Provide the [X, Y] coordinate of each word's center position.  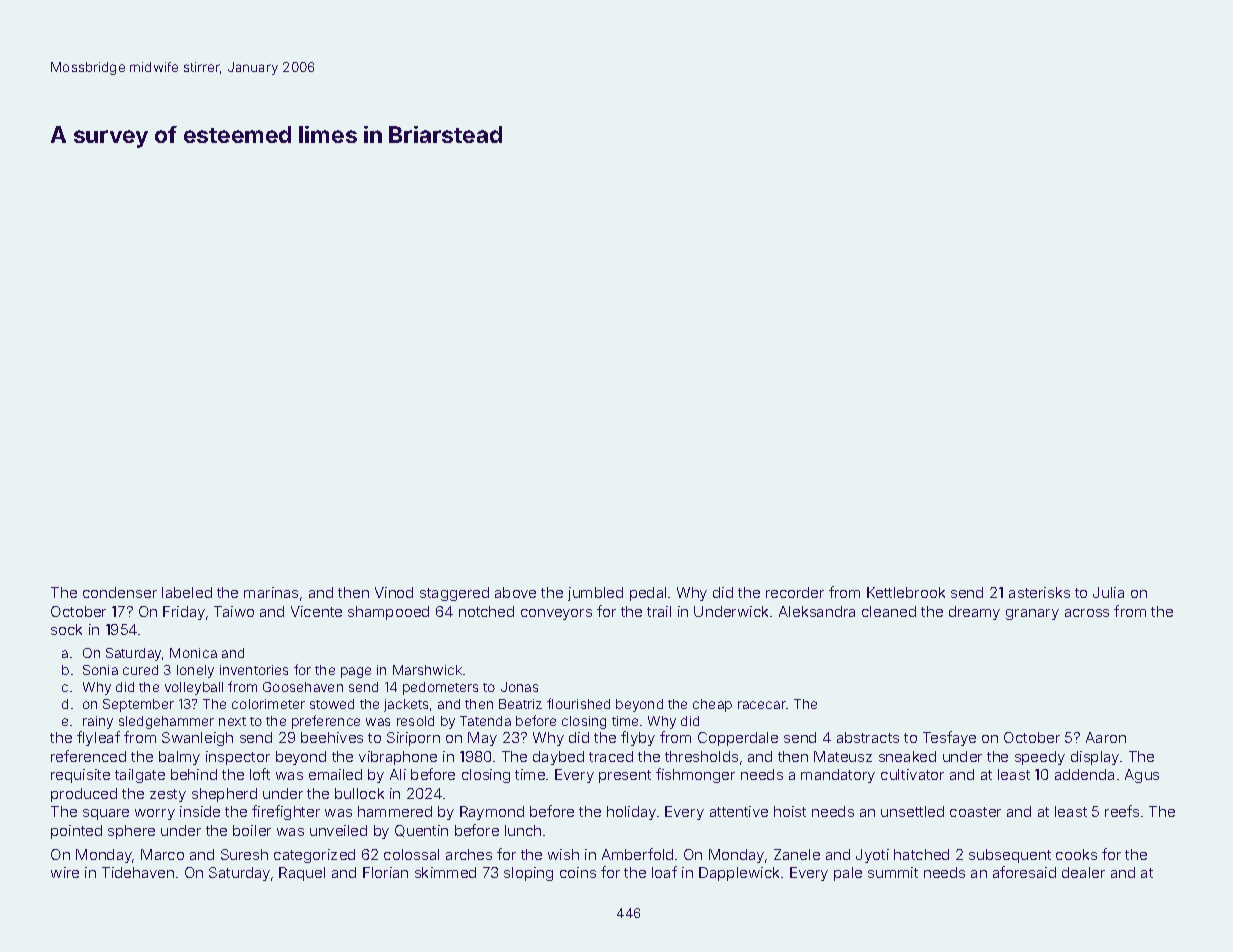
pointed [76, 832]
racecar [762, 705]
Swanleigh [197, 739]
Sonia [100, 670]
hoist [790, 811]
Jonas [519, 687]
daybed [558, 758]
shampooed [388, 613]
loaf [664, 872]
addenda [1084, 774]
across [1087, 613]
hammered [395, 811]
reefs [1122, 811]
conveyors [556, 614]
